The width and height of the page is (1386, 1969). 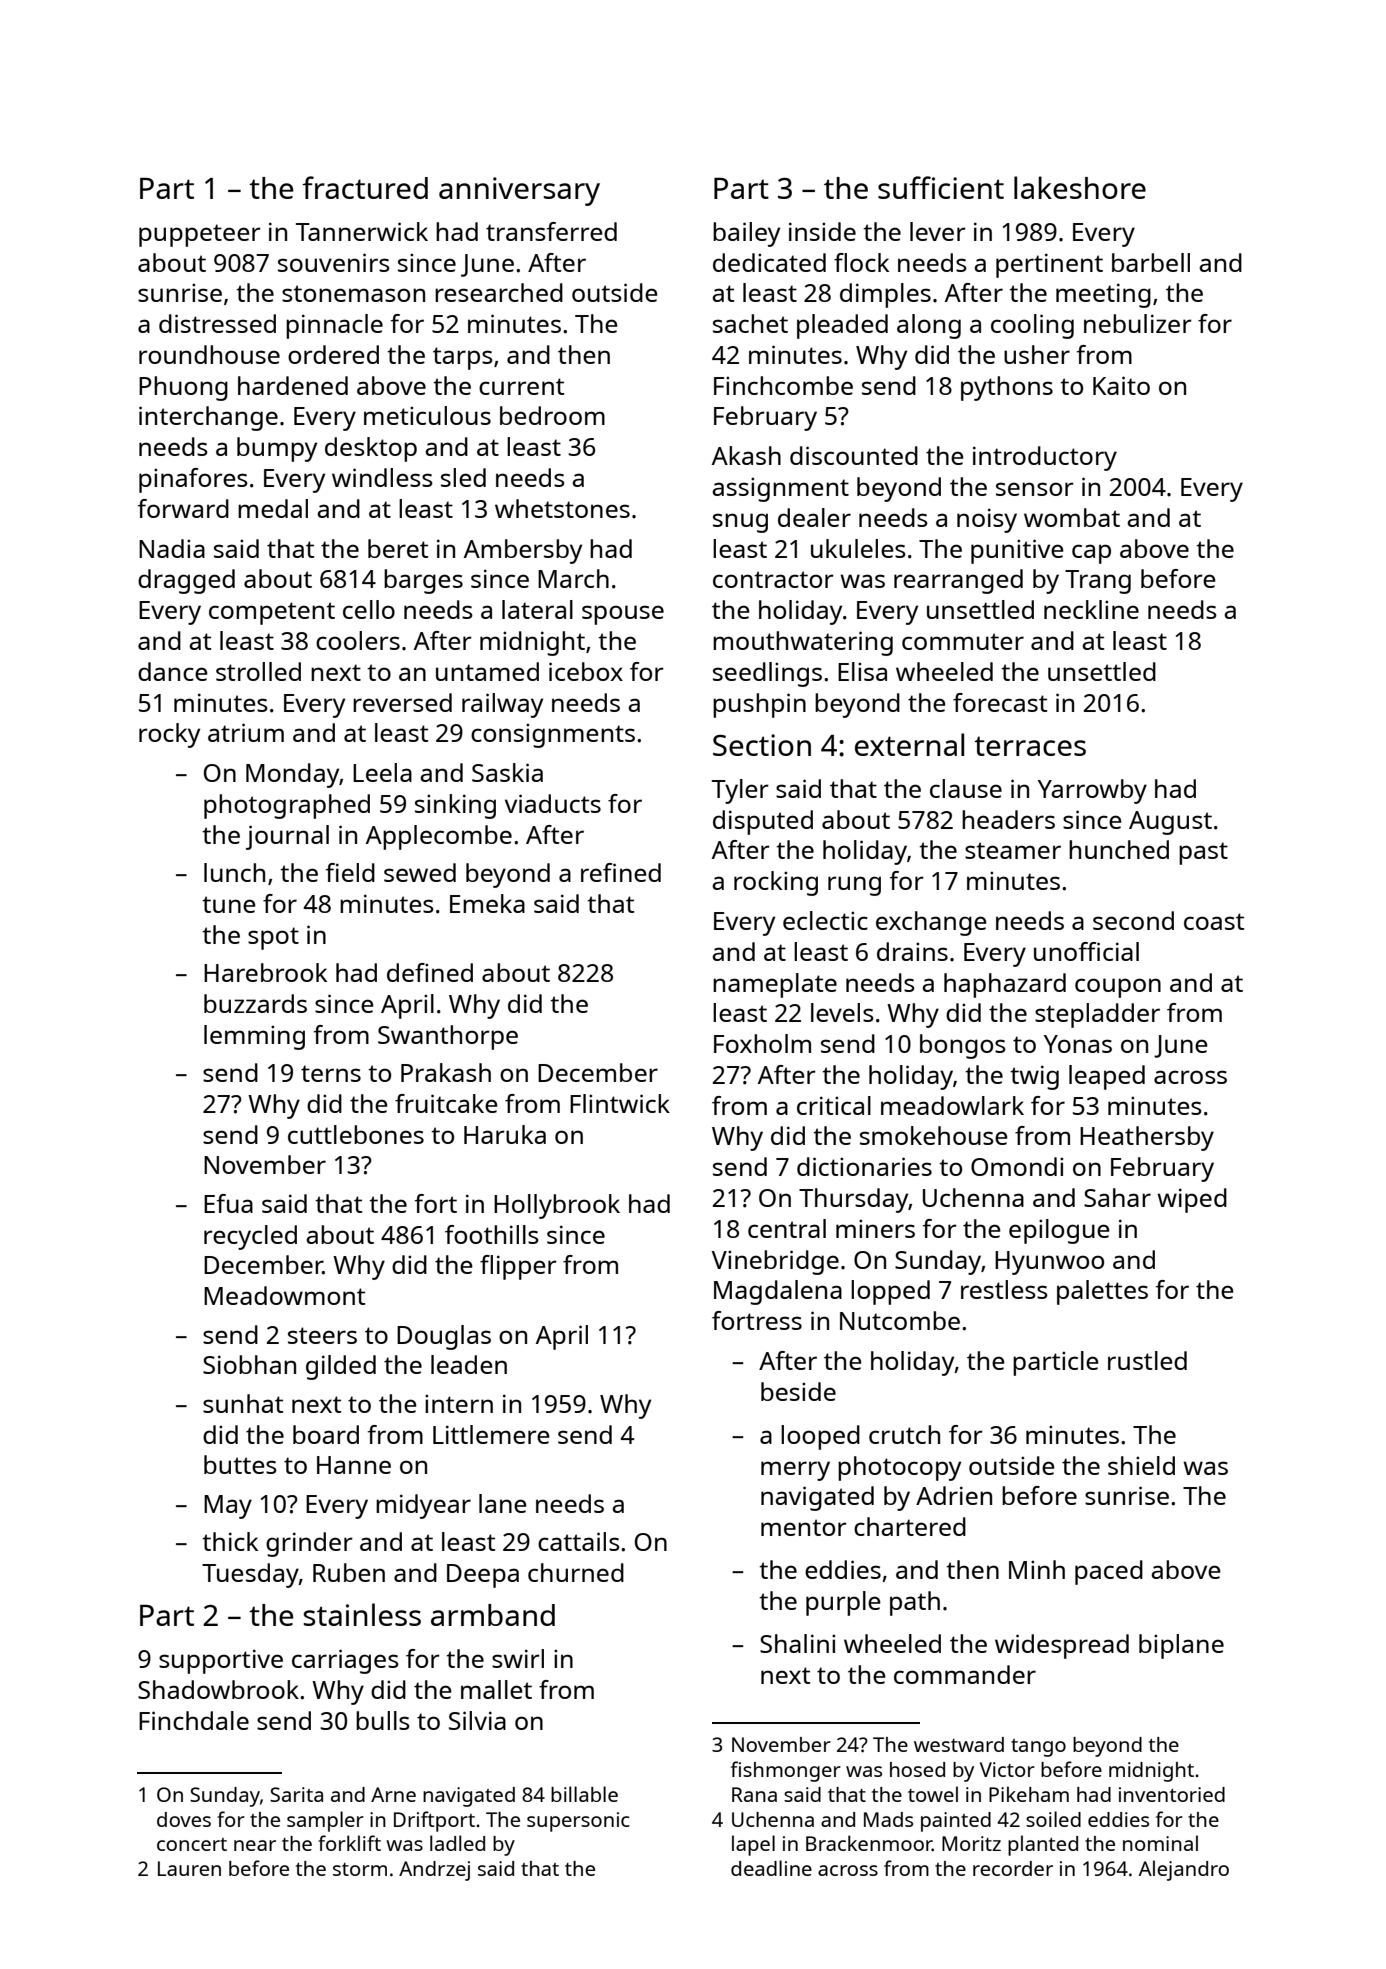 What do you see at coordinates (228, 1203) in the page?
I see `Efua` at bounding box center [228, 1203].
